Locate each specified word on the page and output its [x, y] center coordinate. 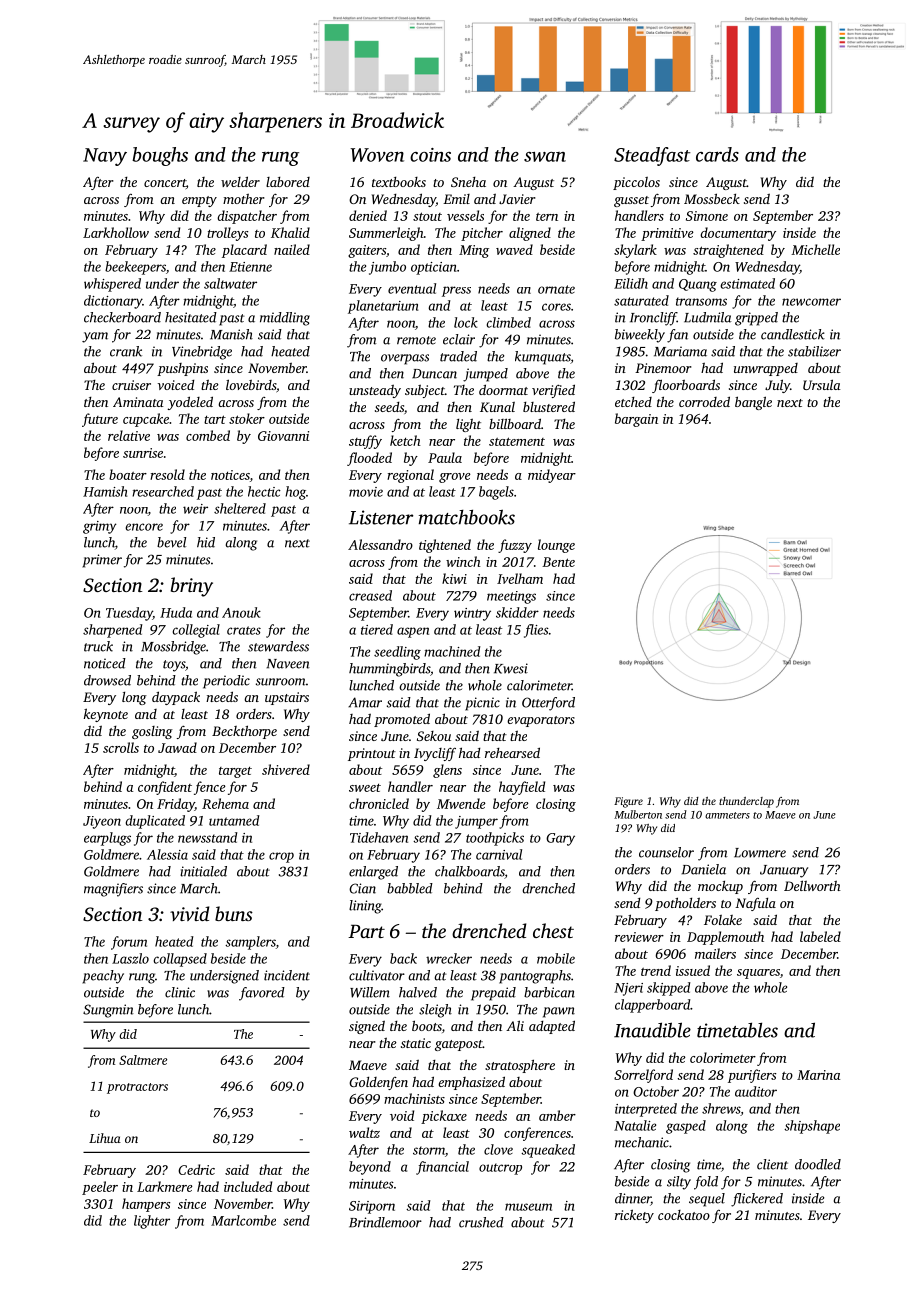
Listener [381, 517]
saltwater [230, 283]
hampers [146, 1205]
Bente [558, 562]
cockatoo [684, 1215]
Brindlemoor [385, 1222]
